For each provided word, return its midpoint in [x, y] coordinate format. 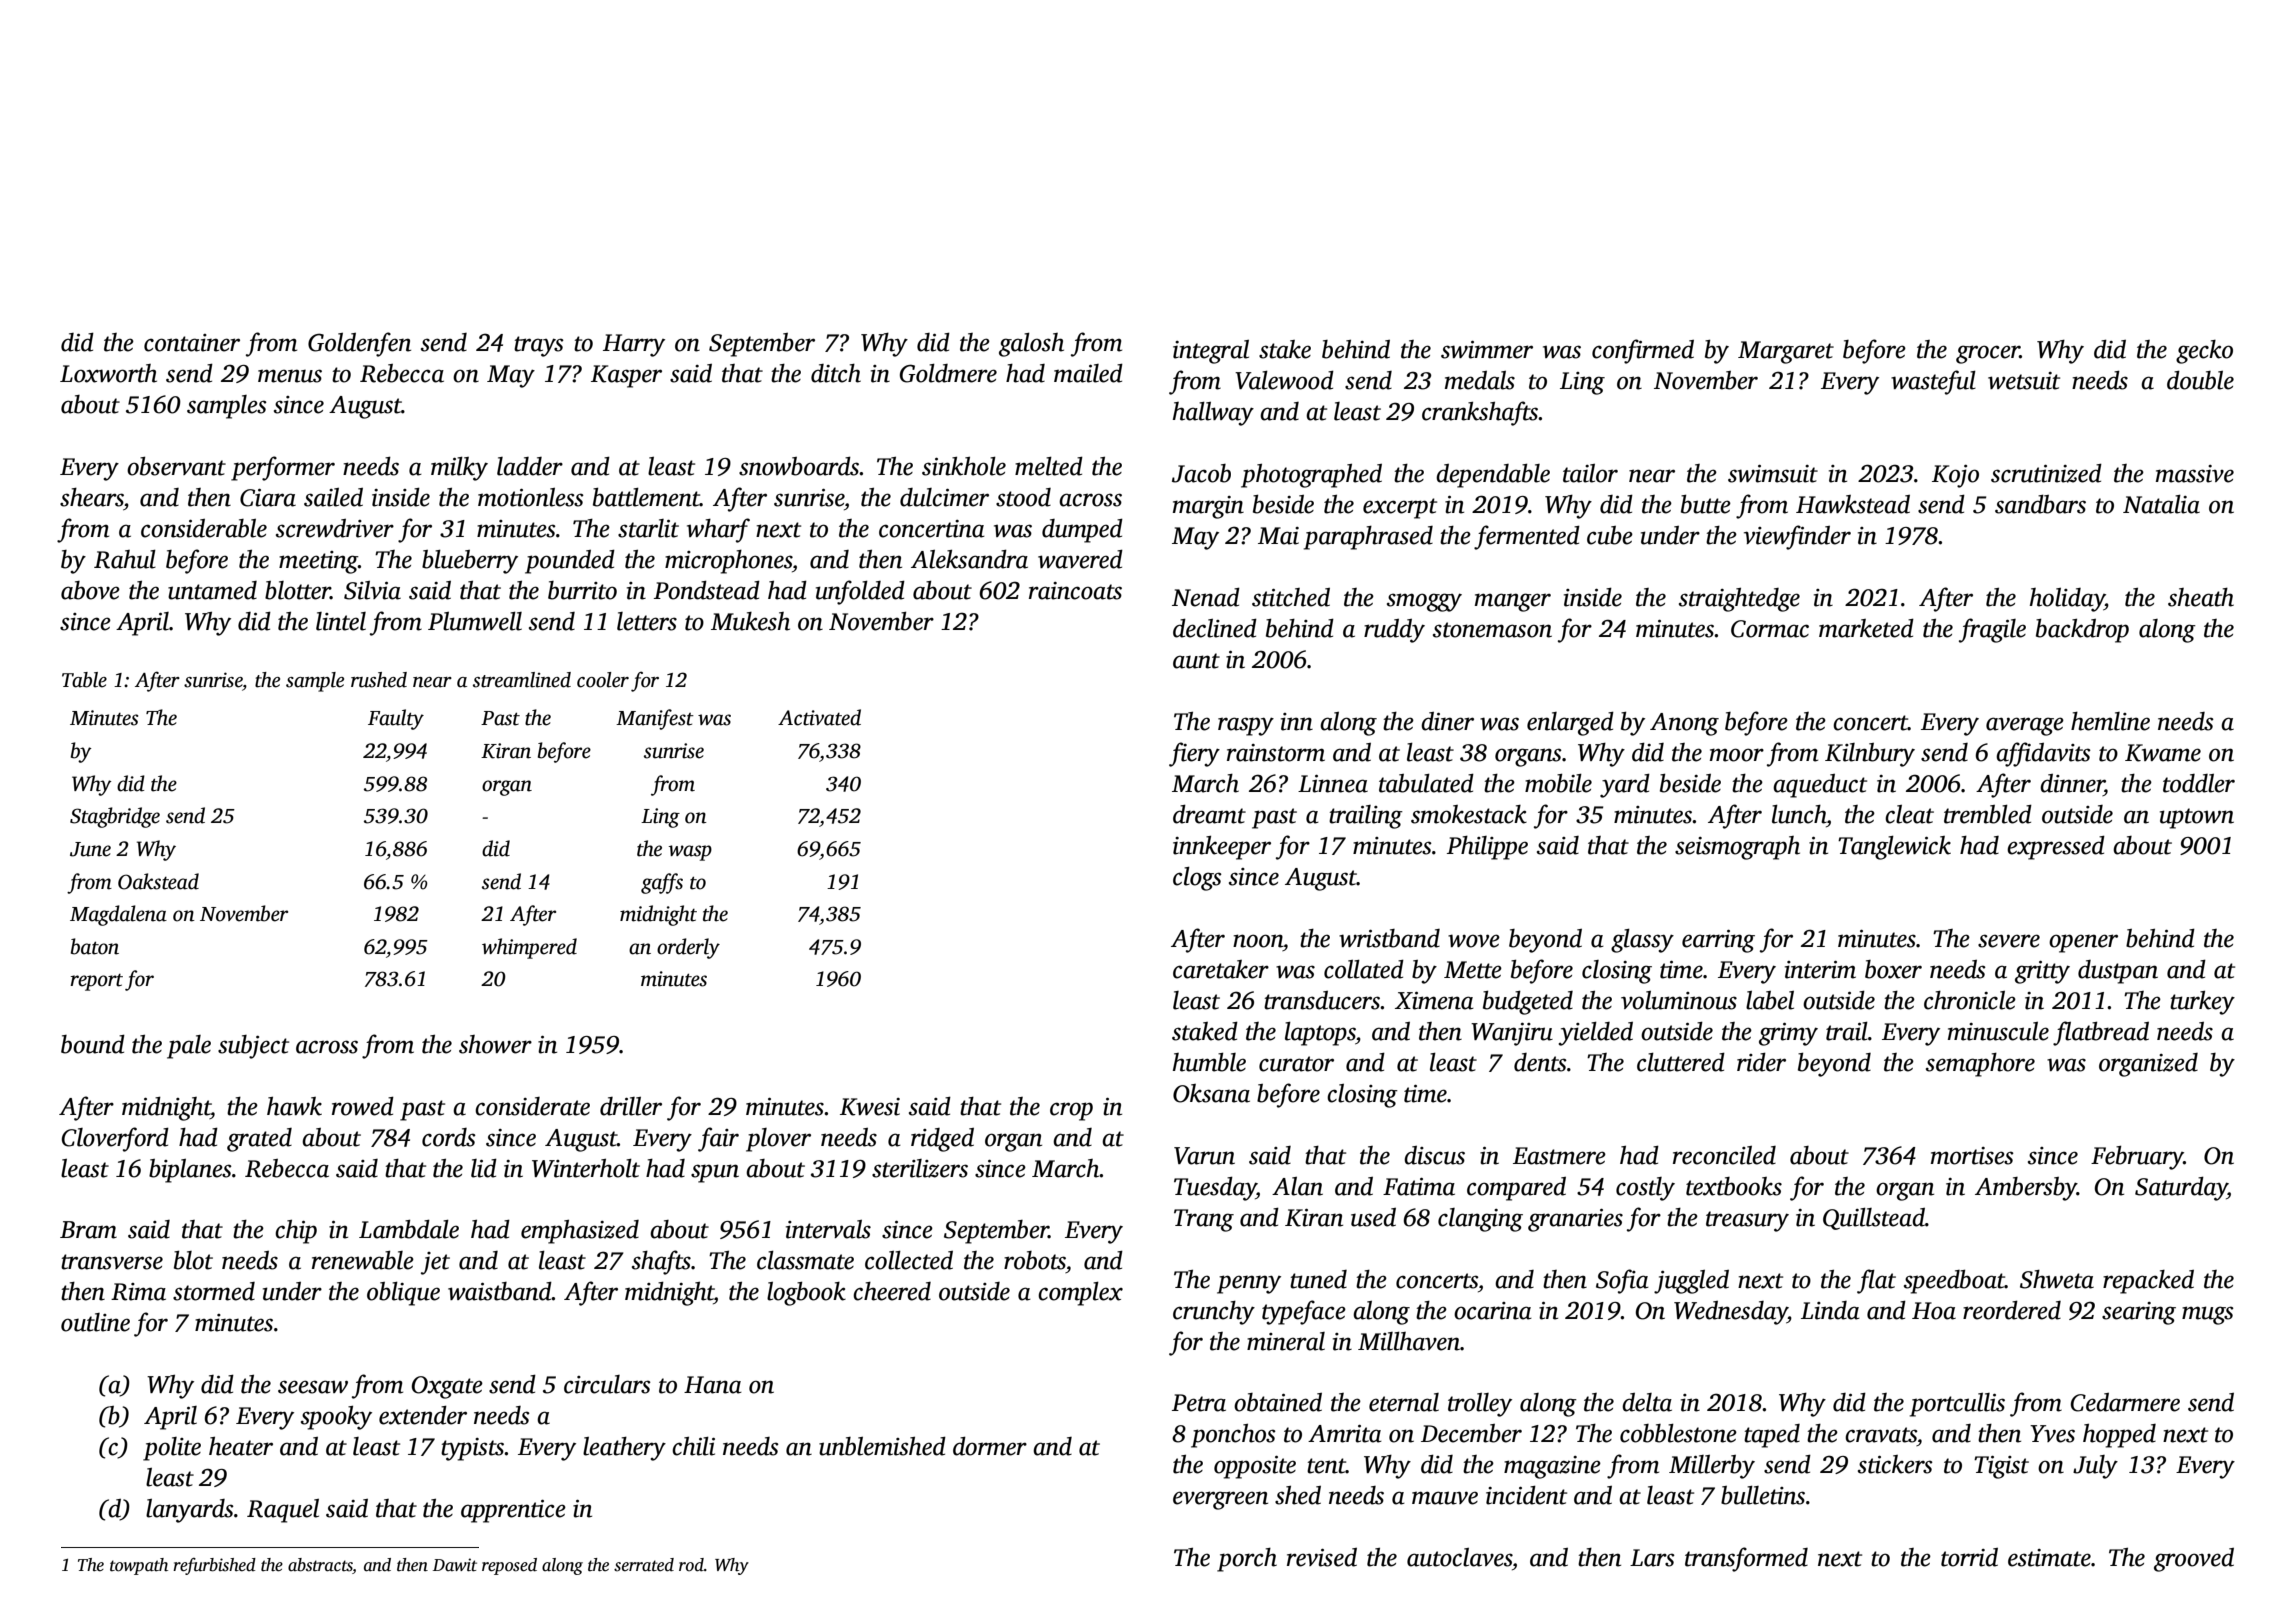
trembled [1988, 814]
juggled [1691, 1282]
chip [296, 1232]
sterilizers [920, 1168]
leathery [624, 1449]
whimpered [529, 948]
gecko [2204, 352]
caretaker [1221, 969]
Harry [634, 345]
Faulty [396, 719]
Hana [713, 1385]
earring [1718, 941]
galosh [1031, 345]
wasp [690, 853]
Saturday [2181, 1188]
